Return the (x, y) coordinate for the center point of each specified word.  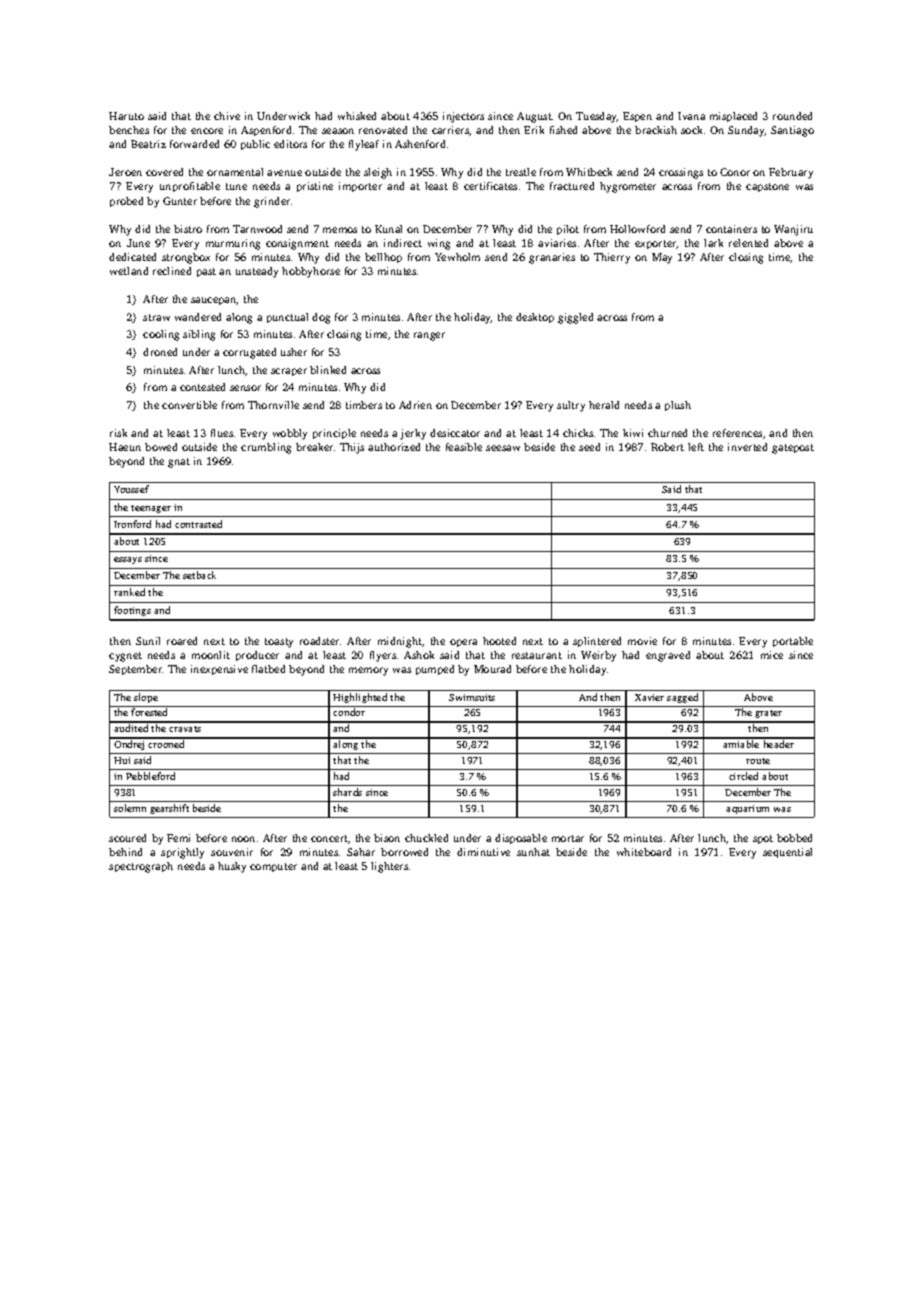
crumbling (266, 448)
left (696, 447)
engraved (668, 656)
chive (227, 116)
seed (589, 447)
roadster (319, 641)
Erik (534, 130)
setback (199, 575)
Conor (735, 172)
